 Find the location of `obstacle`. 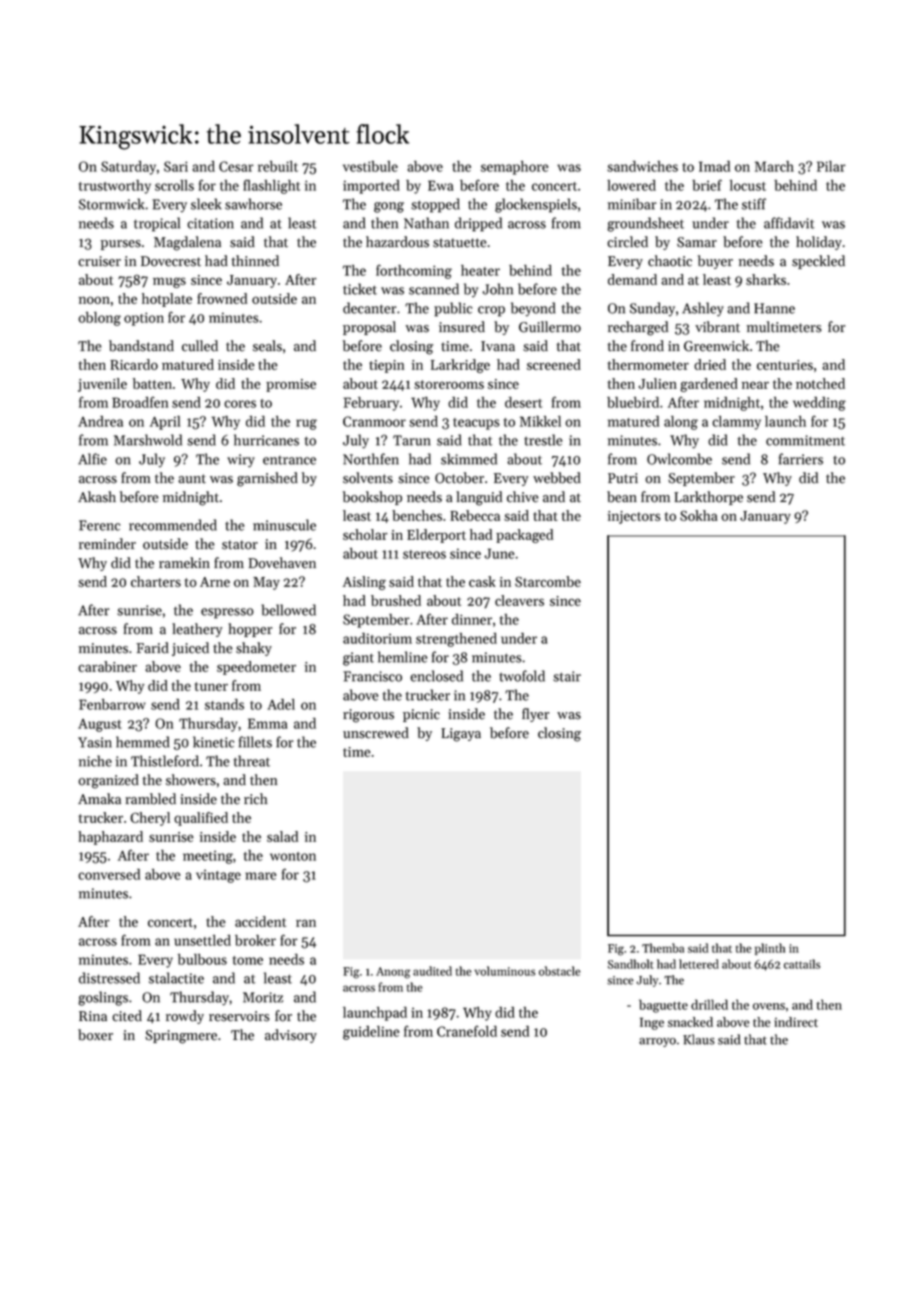

obstacle is located at coordinates (559, 971).
